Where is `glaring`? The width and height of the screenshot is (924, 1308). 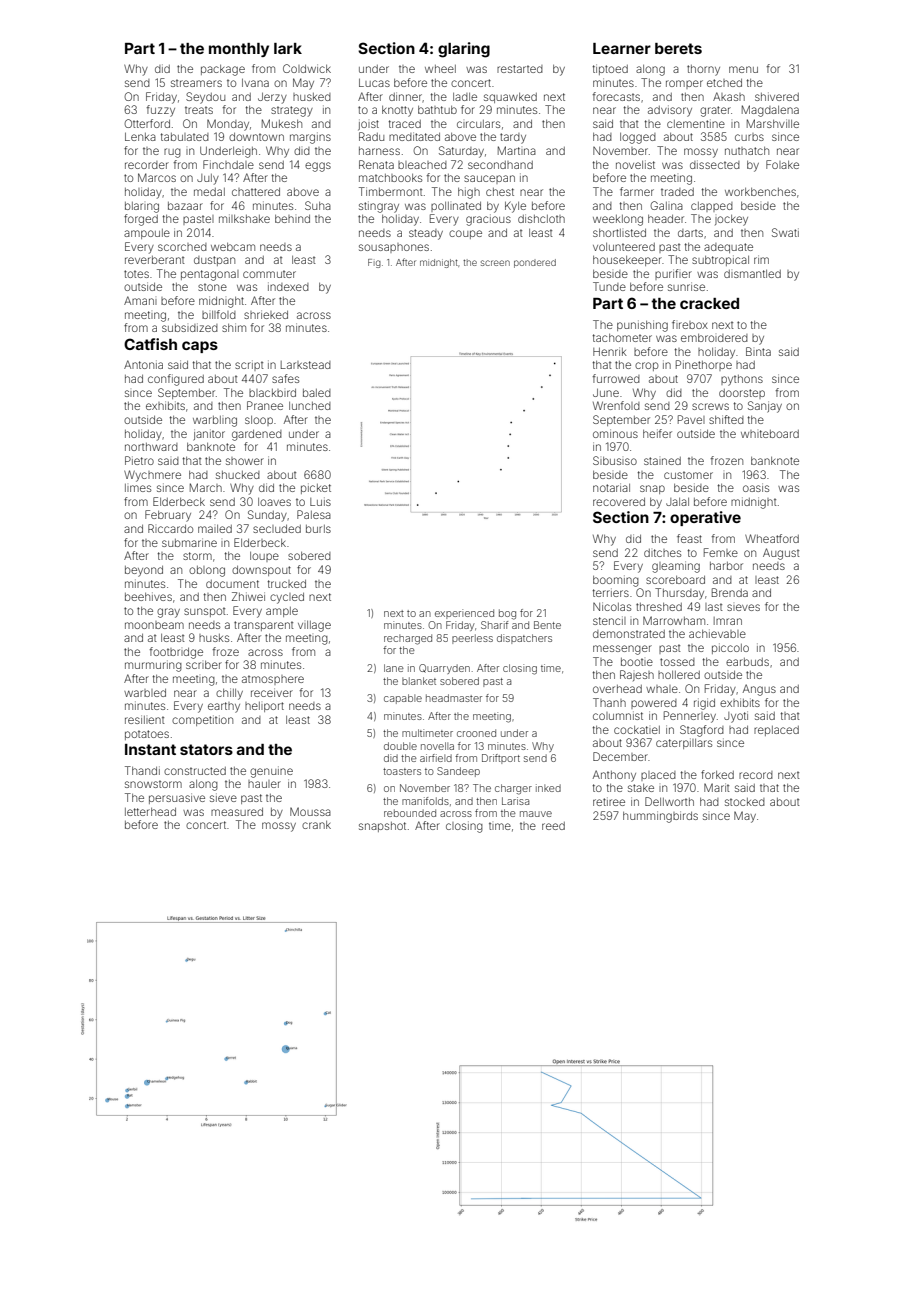 glaring is located at coordinates (464, 50).
